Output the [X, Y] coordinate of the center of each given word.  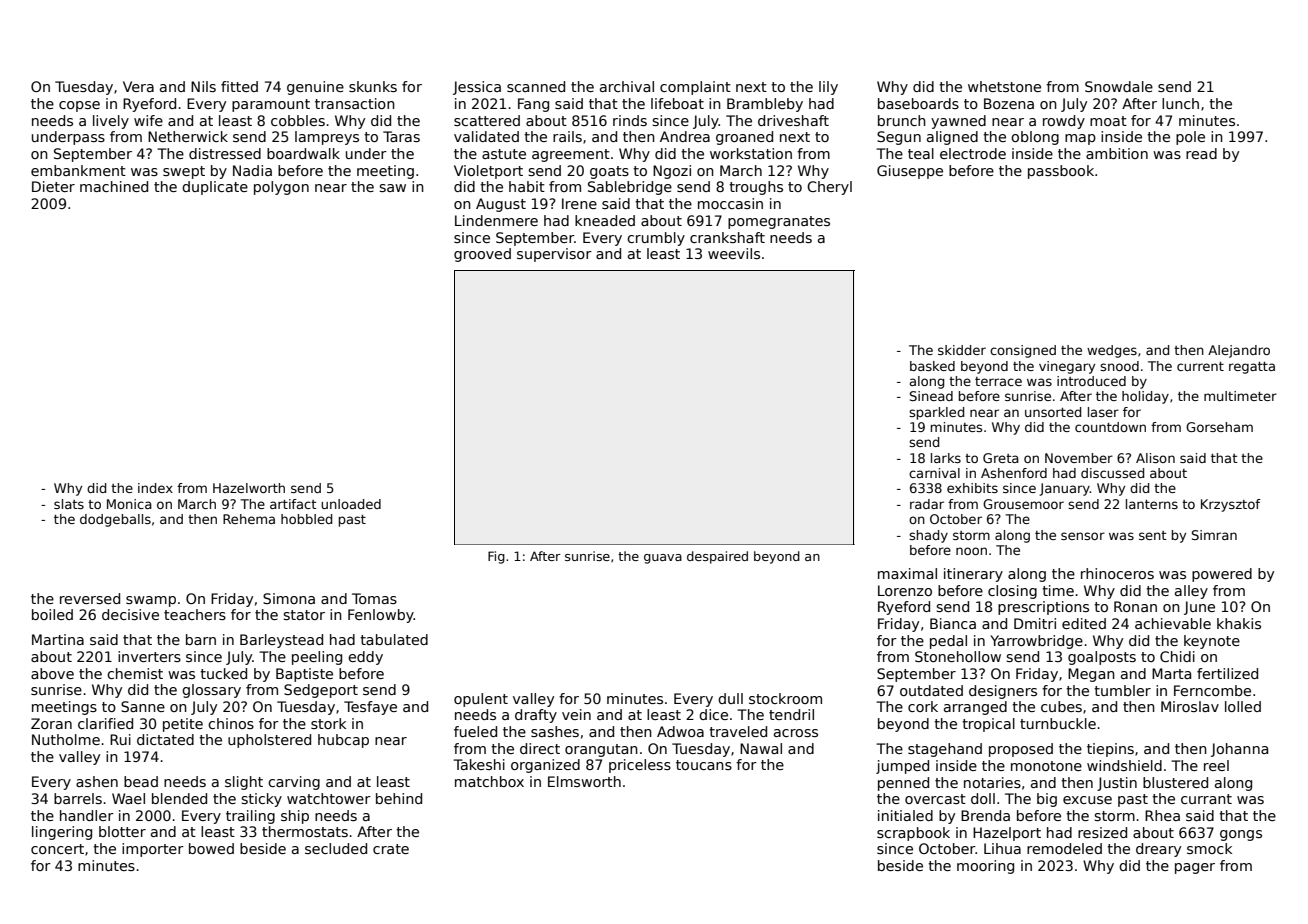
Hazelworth [249, 488]
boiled [52, 614]
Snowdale [1119, 86]
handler [87, 815]
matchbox [489, 781]
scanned [536, 86]
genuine [315, 88]
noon [971, 551]
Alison [1155, 458]
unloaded [351, 504]
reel [1216, 765]
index [155, 488]
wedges [1112, 351]
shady [928, 536]
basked [932, 366]
